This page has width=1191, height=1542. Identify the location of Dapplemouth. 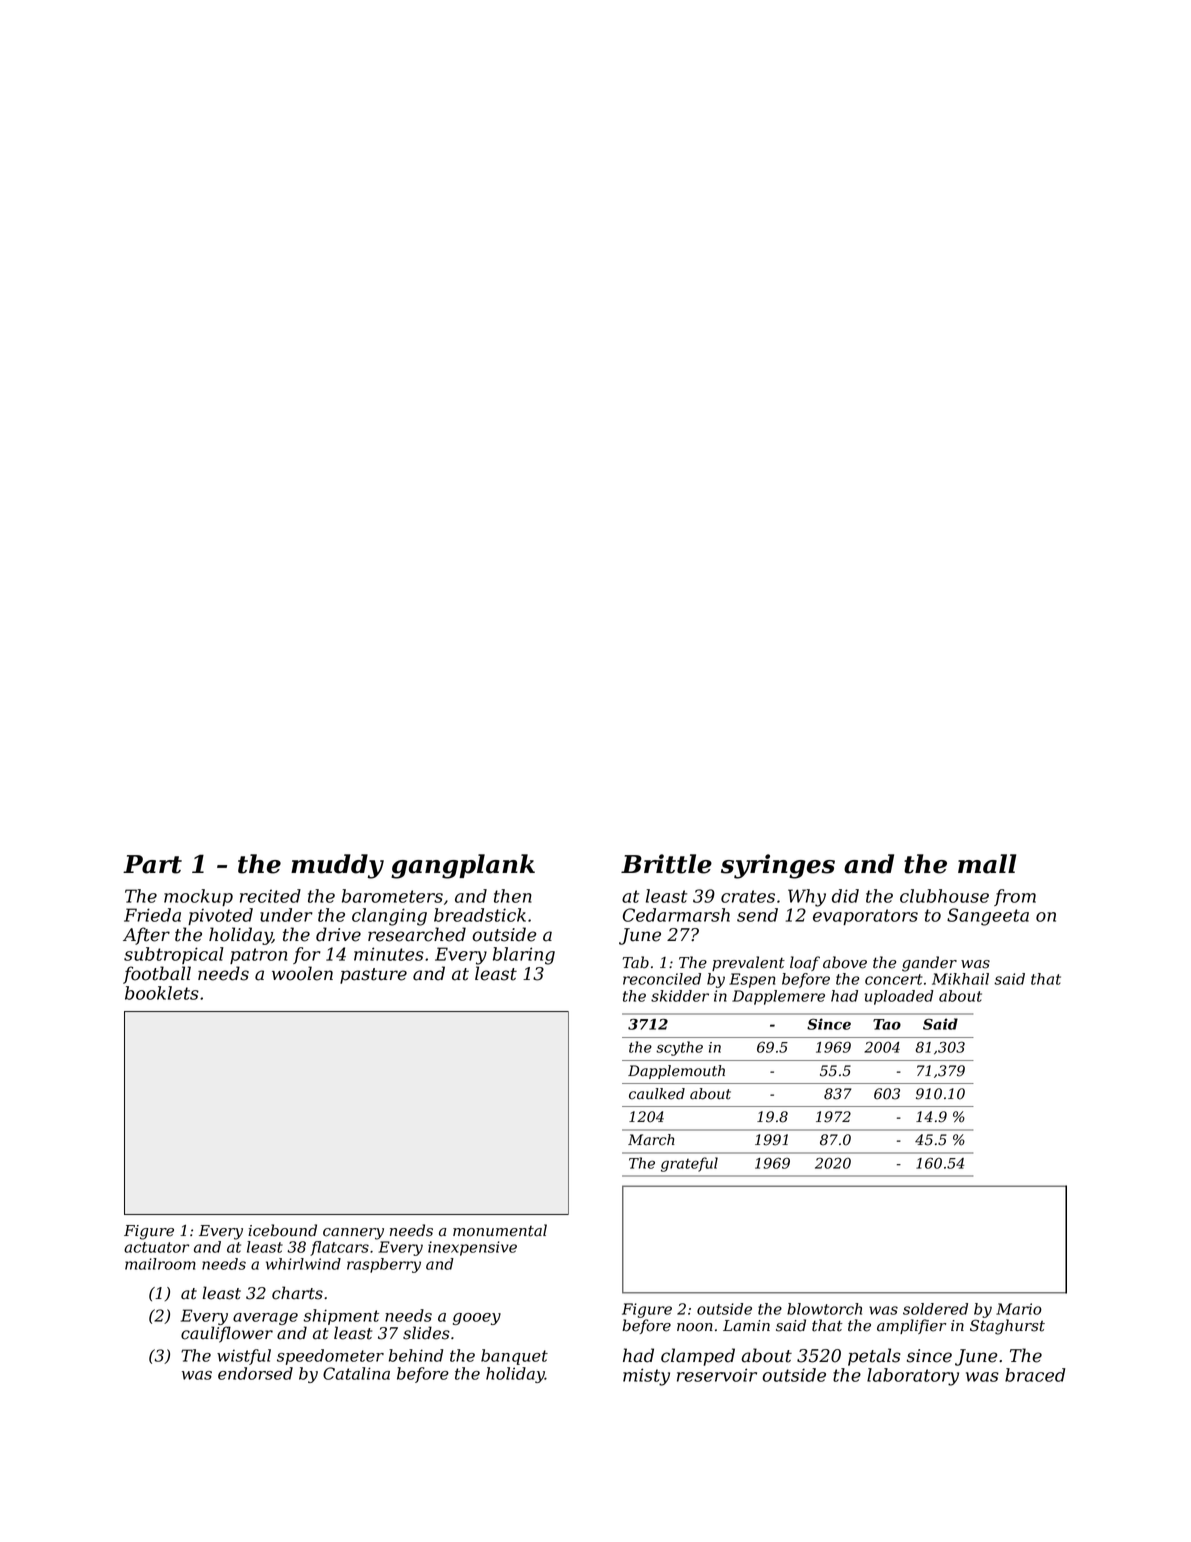
(676, 1072).
